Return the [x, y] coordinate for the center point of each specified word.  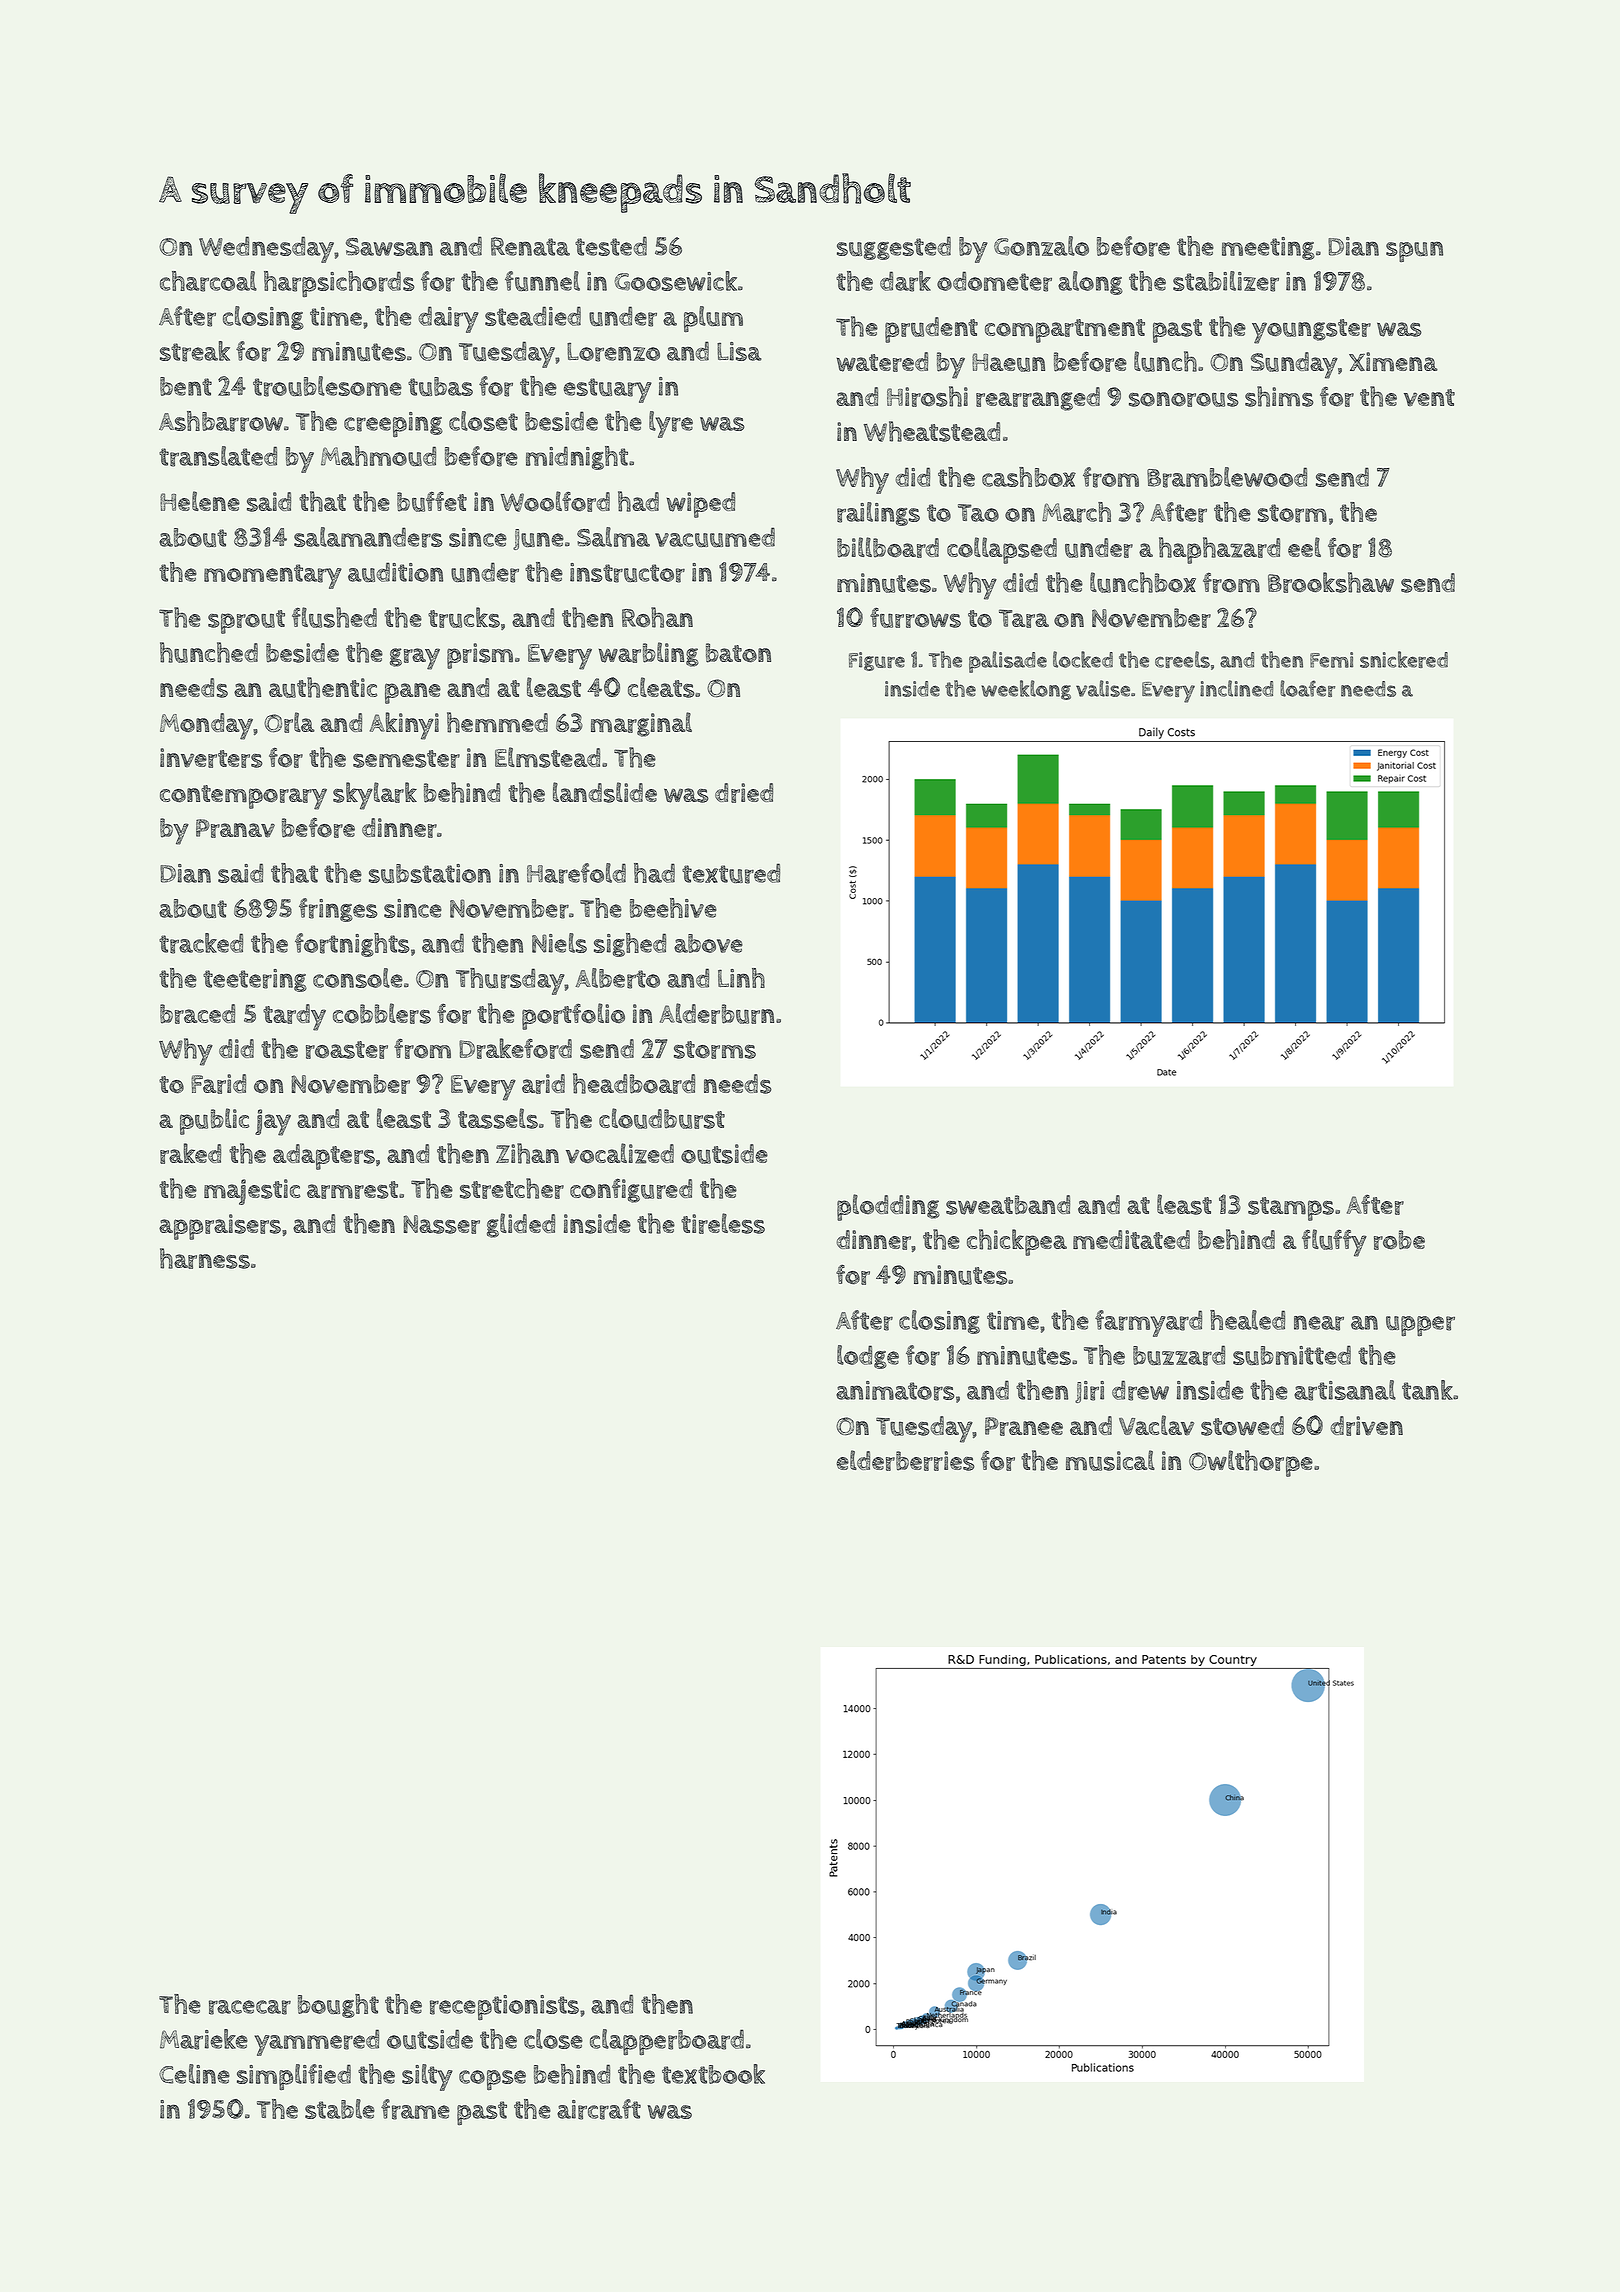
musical [1110, 1460]
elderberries [905, 1460]
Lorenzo [613, 352]
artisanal [1345, 1390]
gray [415, 659]
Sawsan [389, 247]
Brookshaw [1331, 582]
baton [738, 653]
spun [1414, 251]
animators [895, 1391]
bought [338, 2006]
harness [205, 1258]
